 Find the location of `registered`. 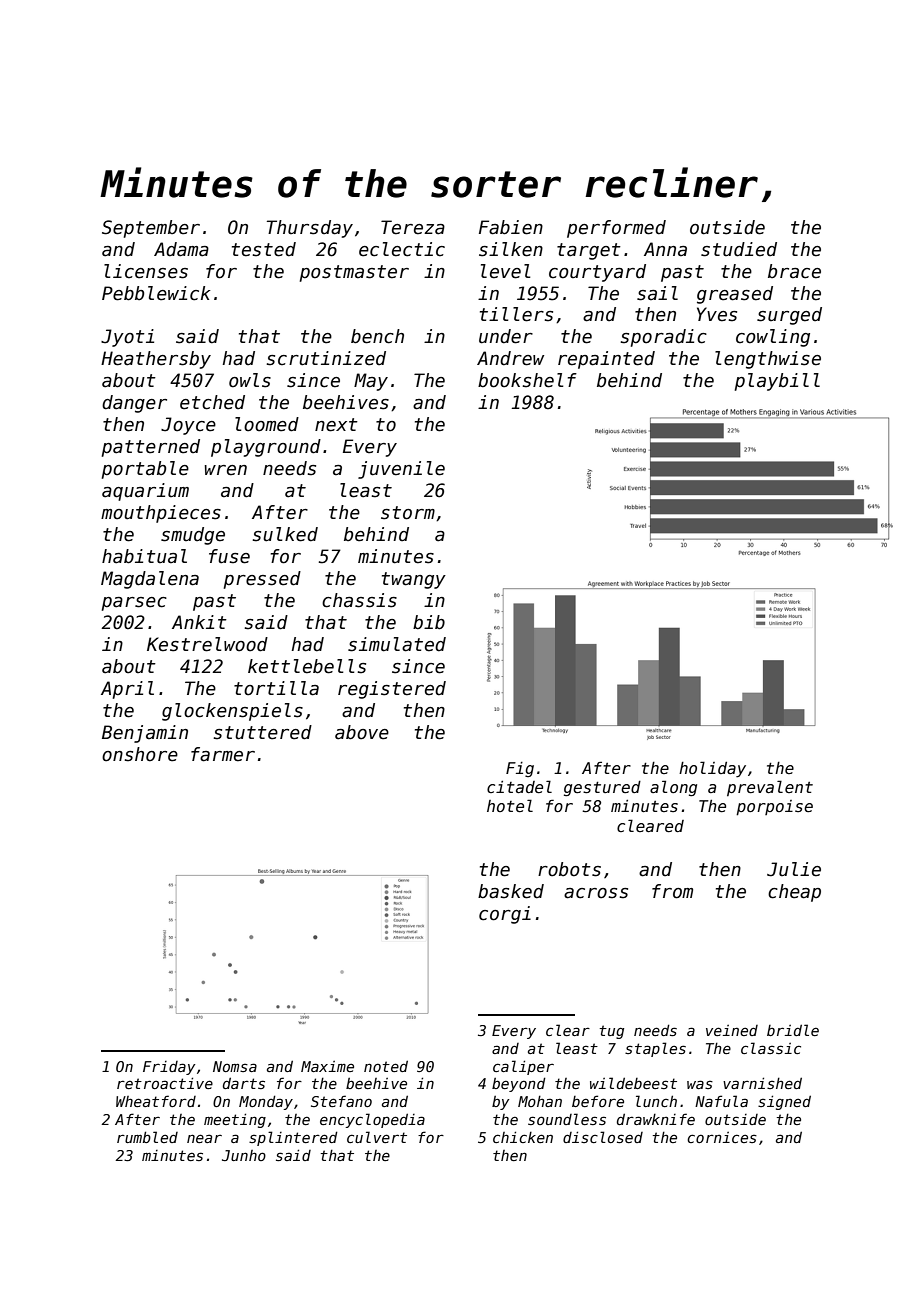

registered is located at coordinates (392, 690).
